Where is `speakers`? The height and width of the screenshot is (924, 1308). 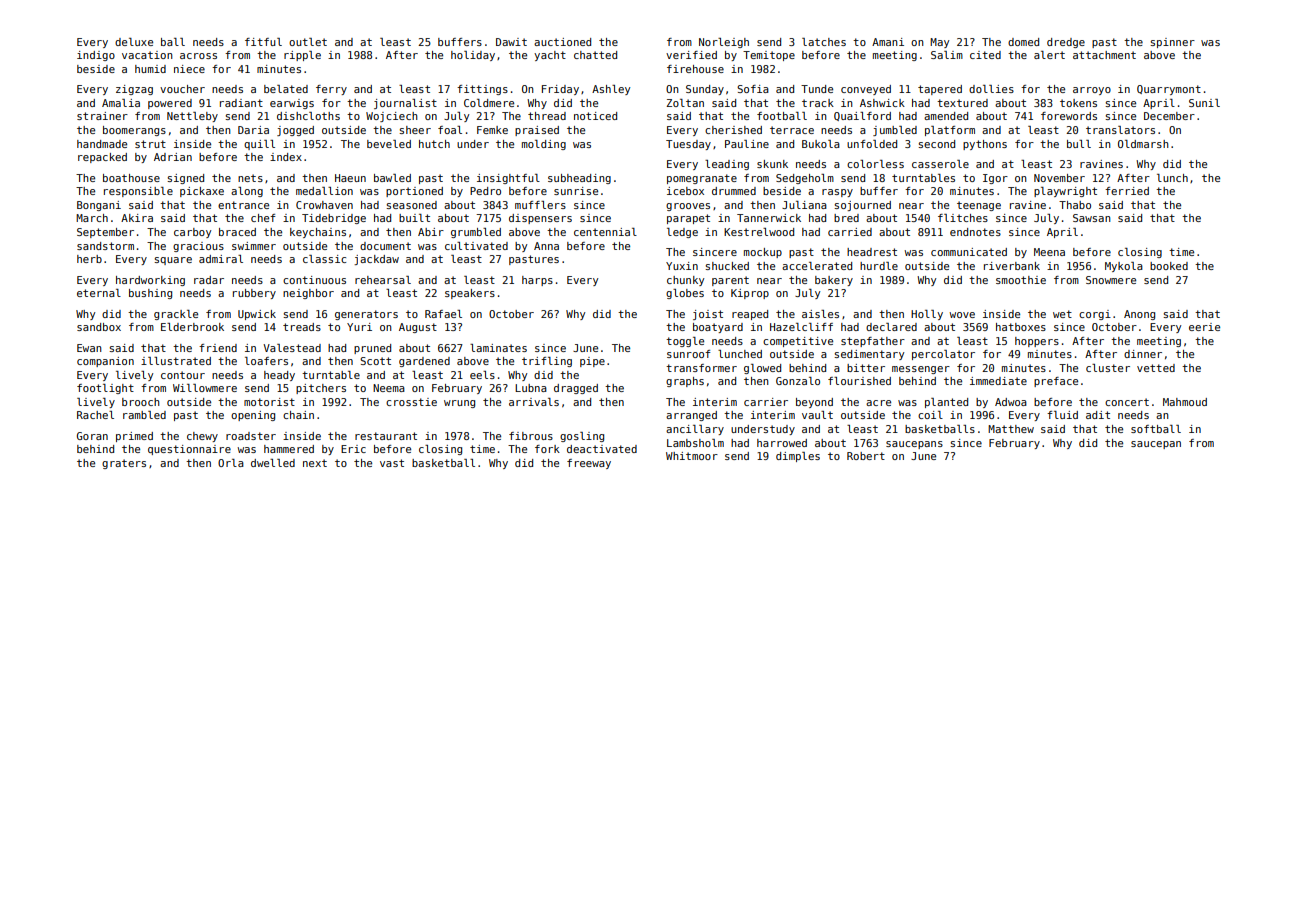 speakers is located at coordinates (470, 294).
